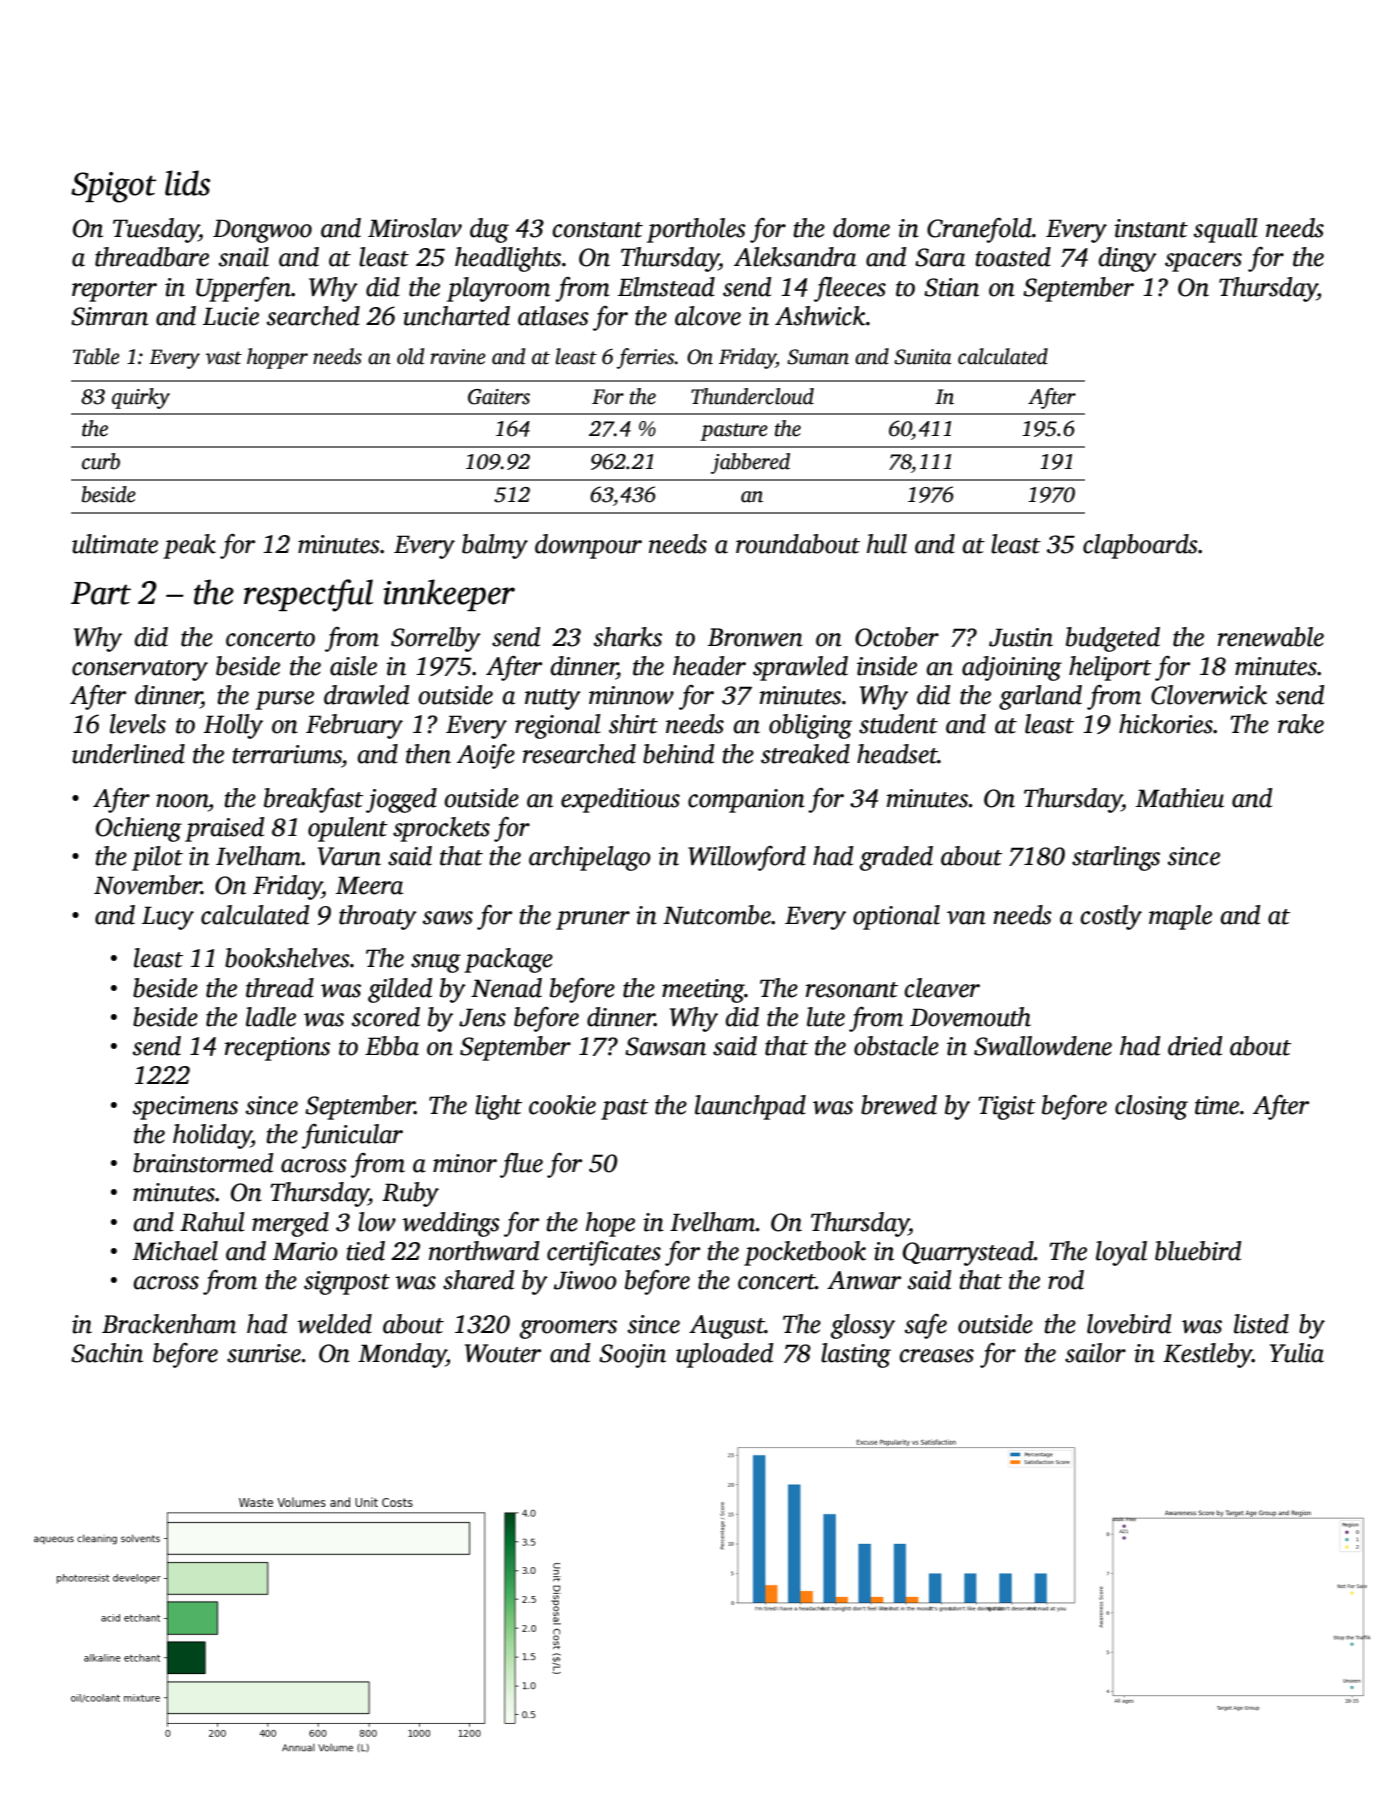  I want to click on header, so click(709, 666).
